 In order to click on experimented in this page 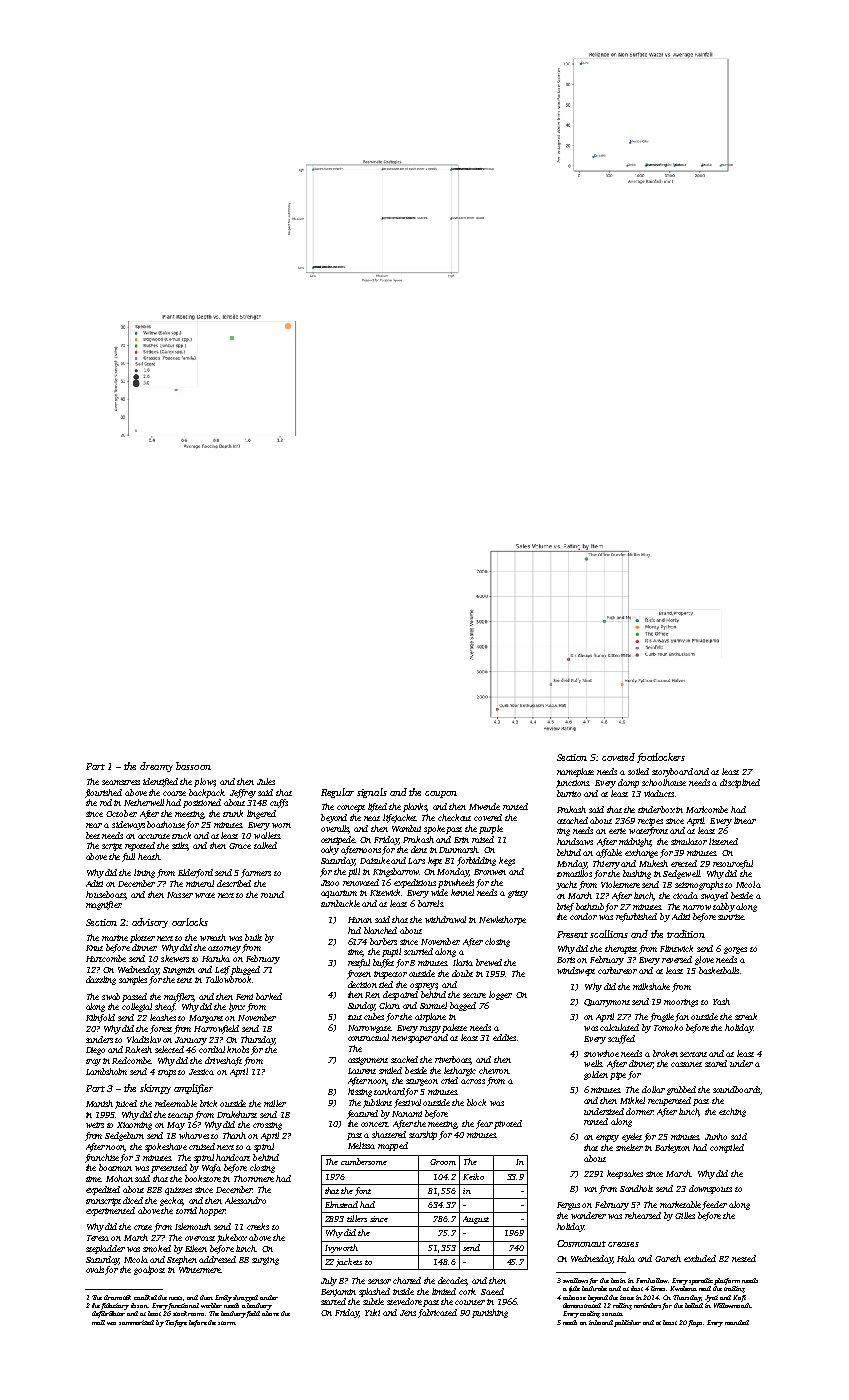, I will do `click(110, 1211)`.
